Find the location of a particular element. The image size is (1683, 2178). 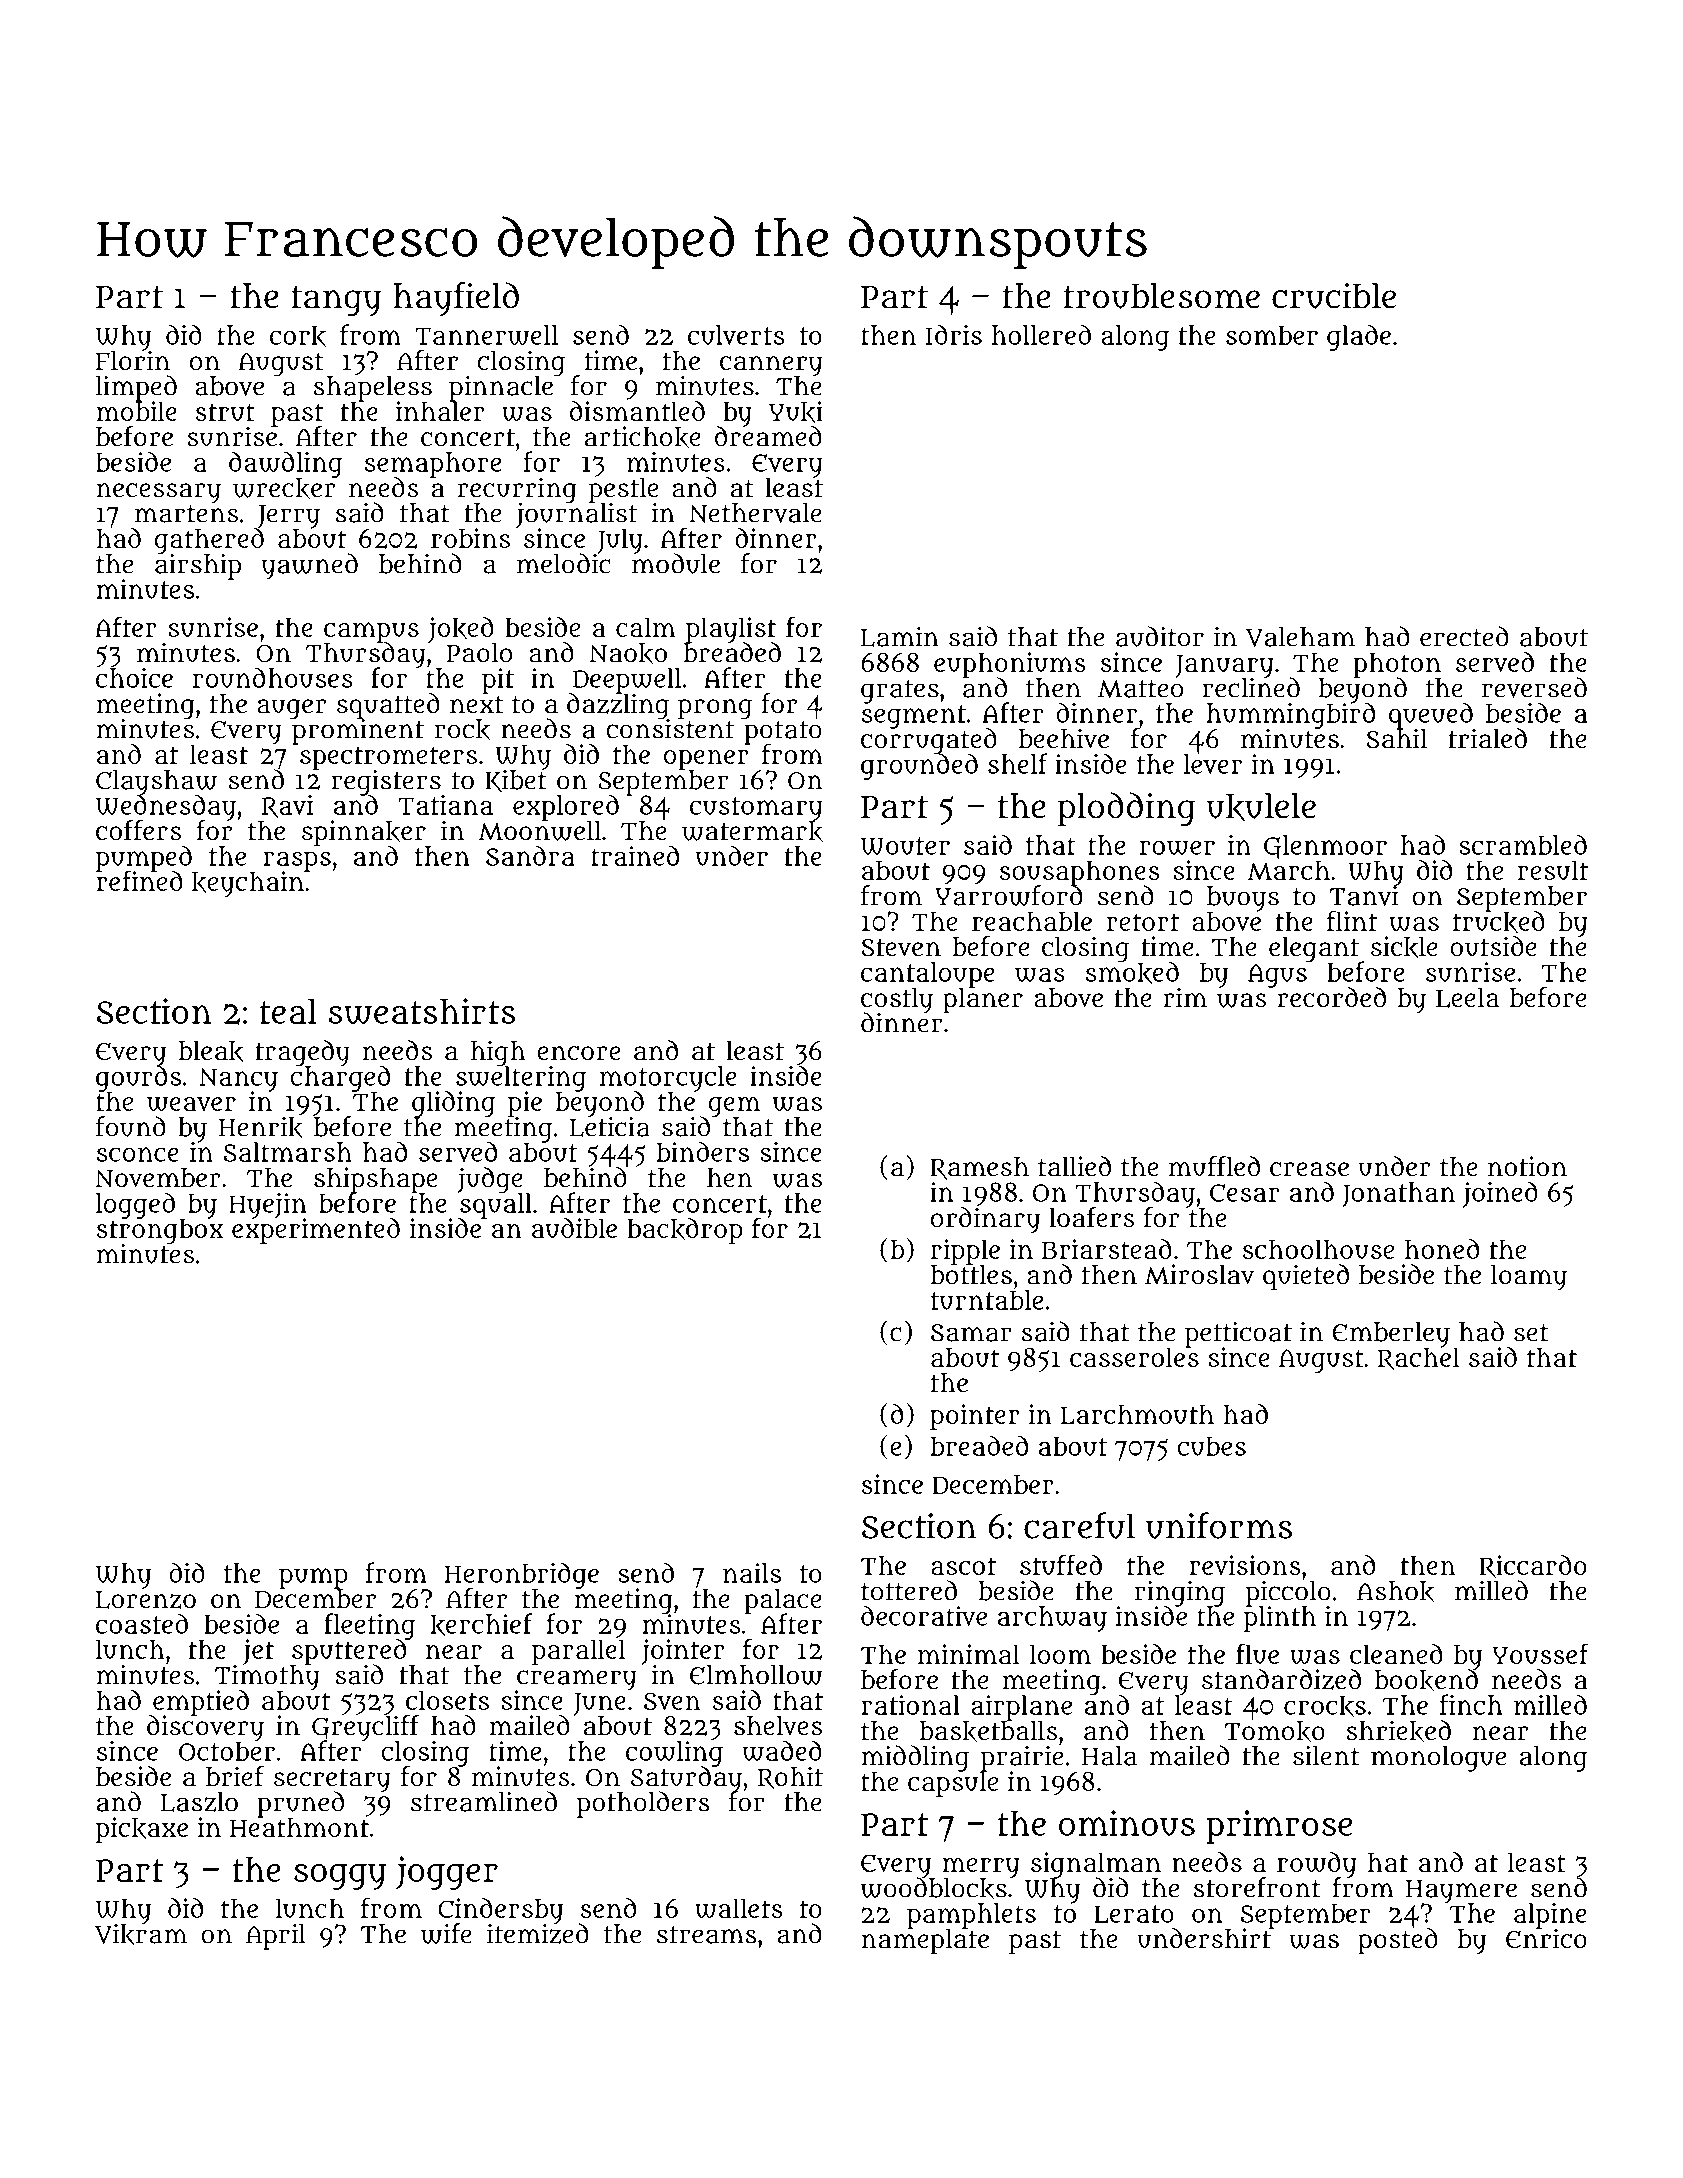

jogger is located at coordinates (447, 1873).
